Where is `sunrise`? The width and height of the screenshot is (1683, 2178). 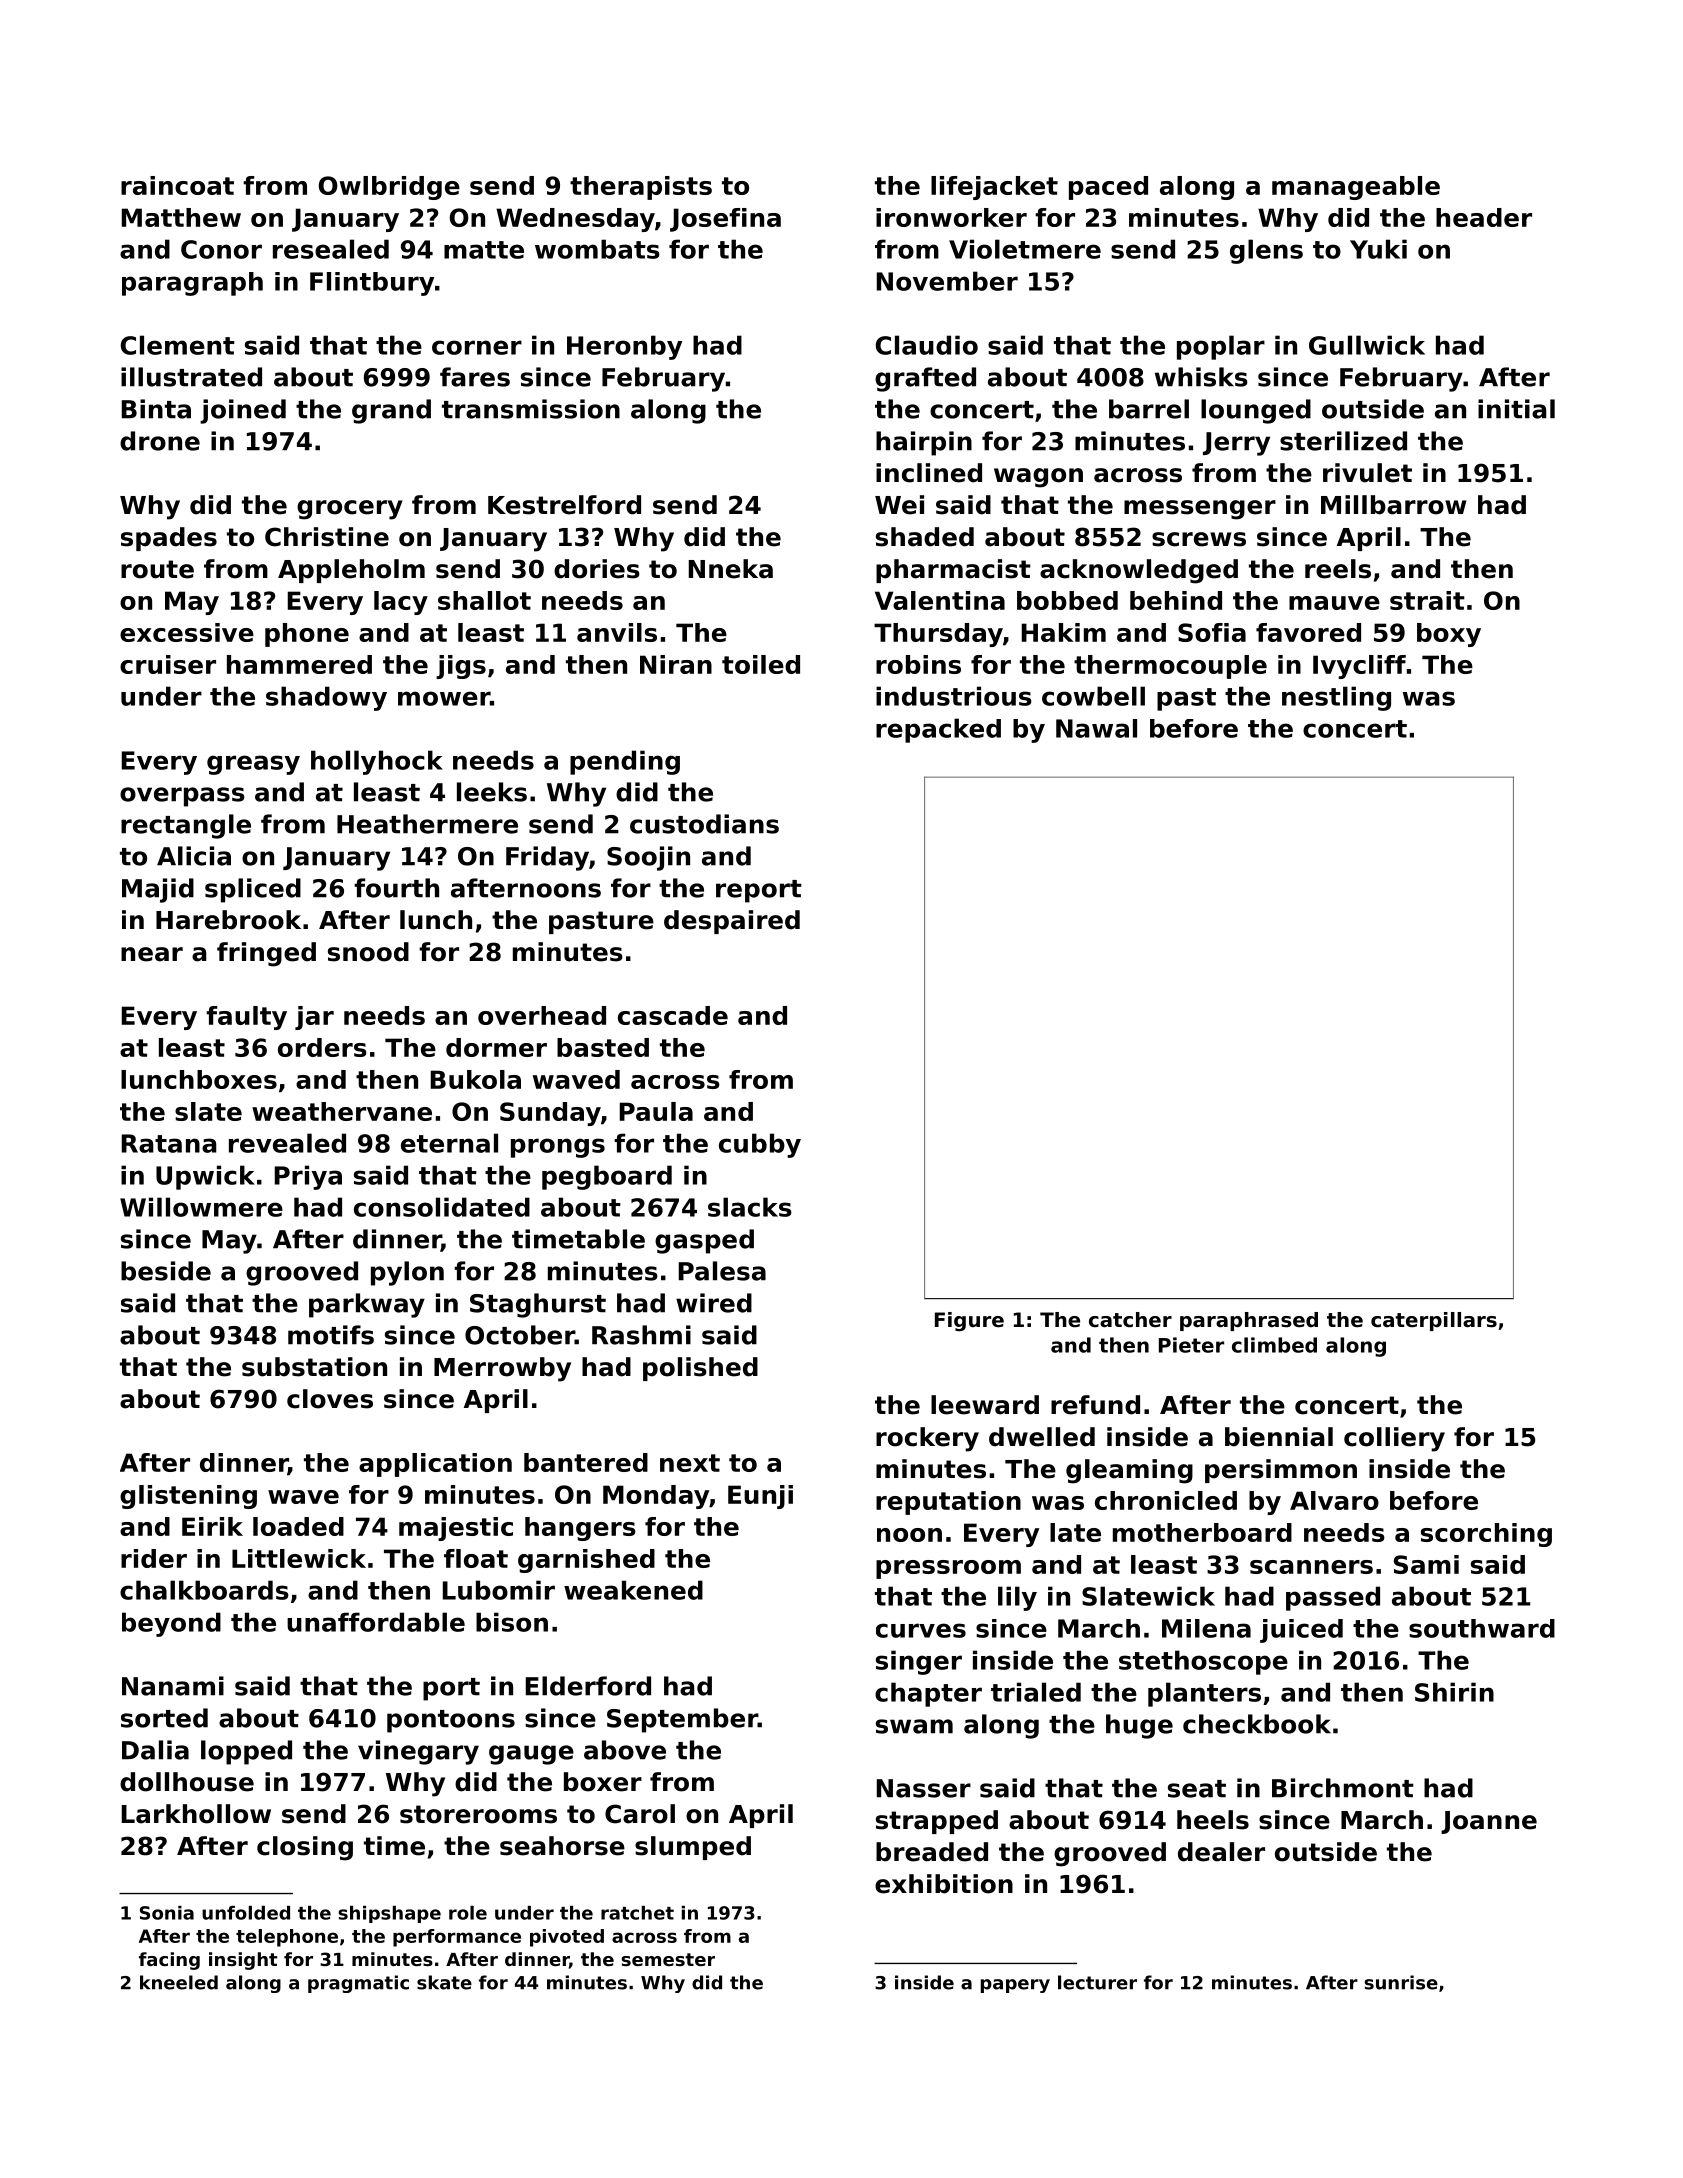
sunrise is located at coordinates (1401, 1982).
